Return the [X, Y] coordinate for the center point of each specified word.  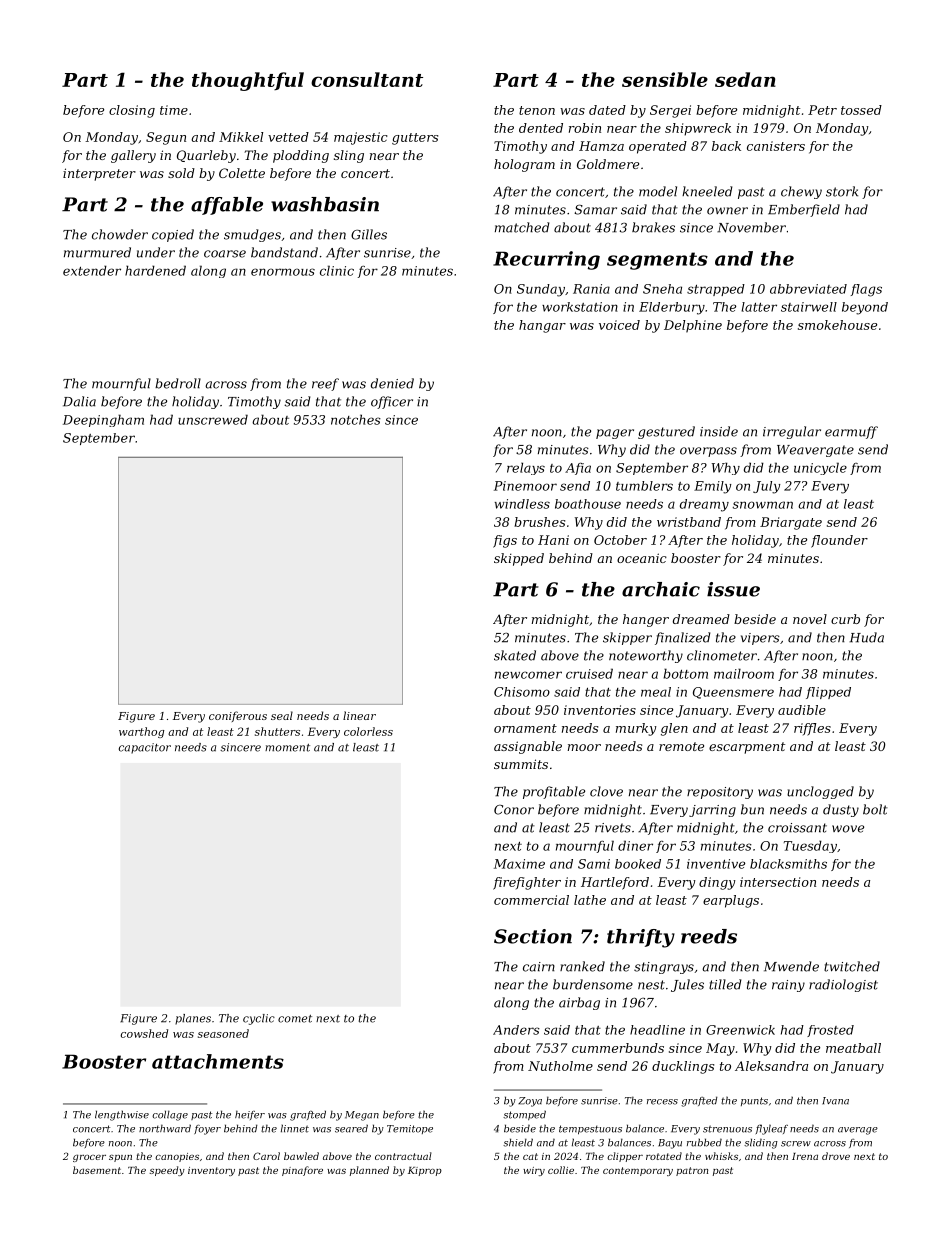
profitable [554, 792]
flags [866, 290]
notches [356, 419]
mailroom [744, 673]
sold [181, 173]
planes [193, 1019]
